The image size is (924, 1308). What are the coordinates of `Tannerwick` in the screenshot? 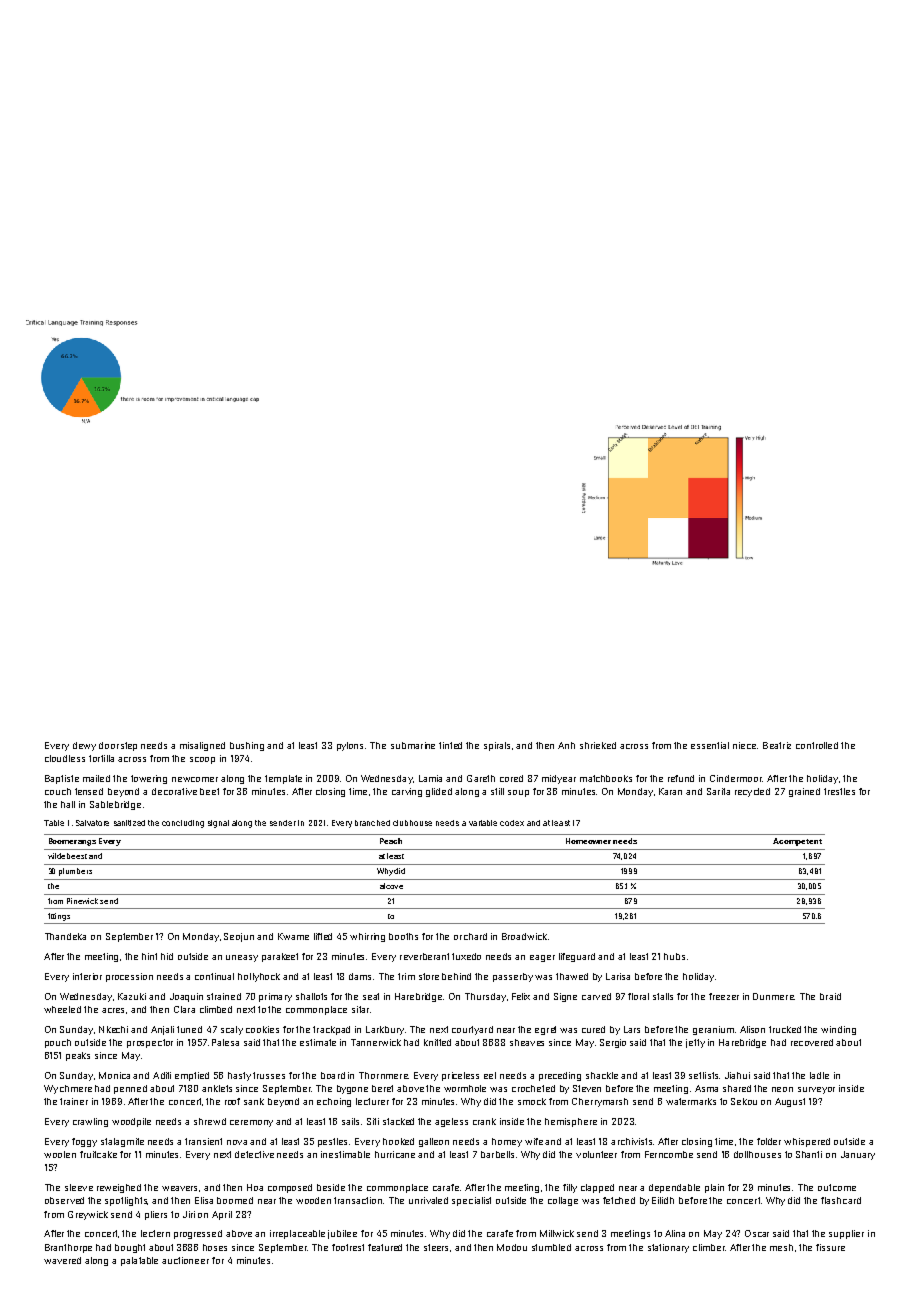 It's located at (376, 1042).
